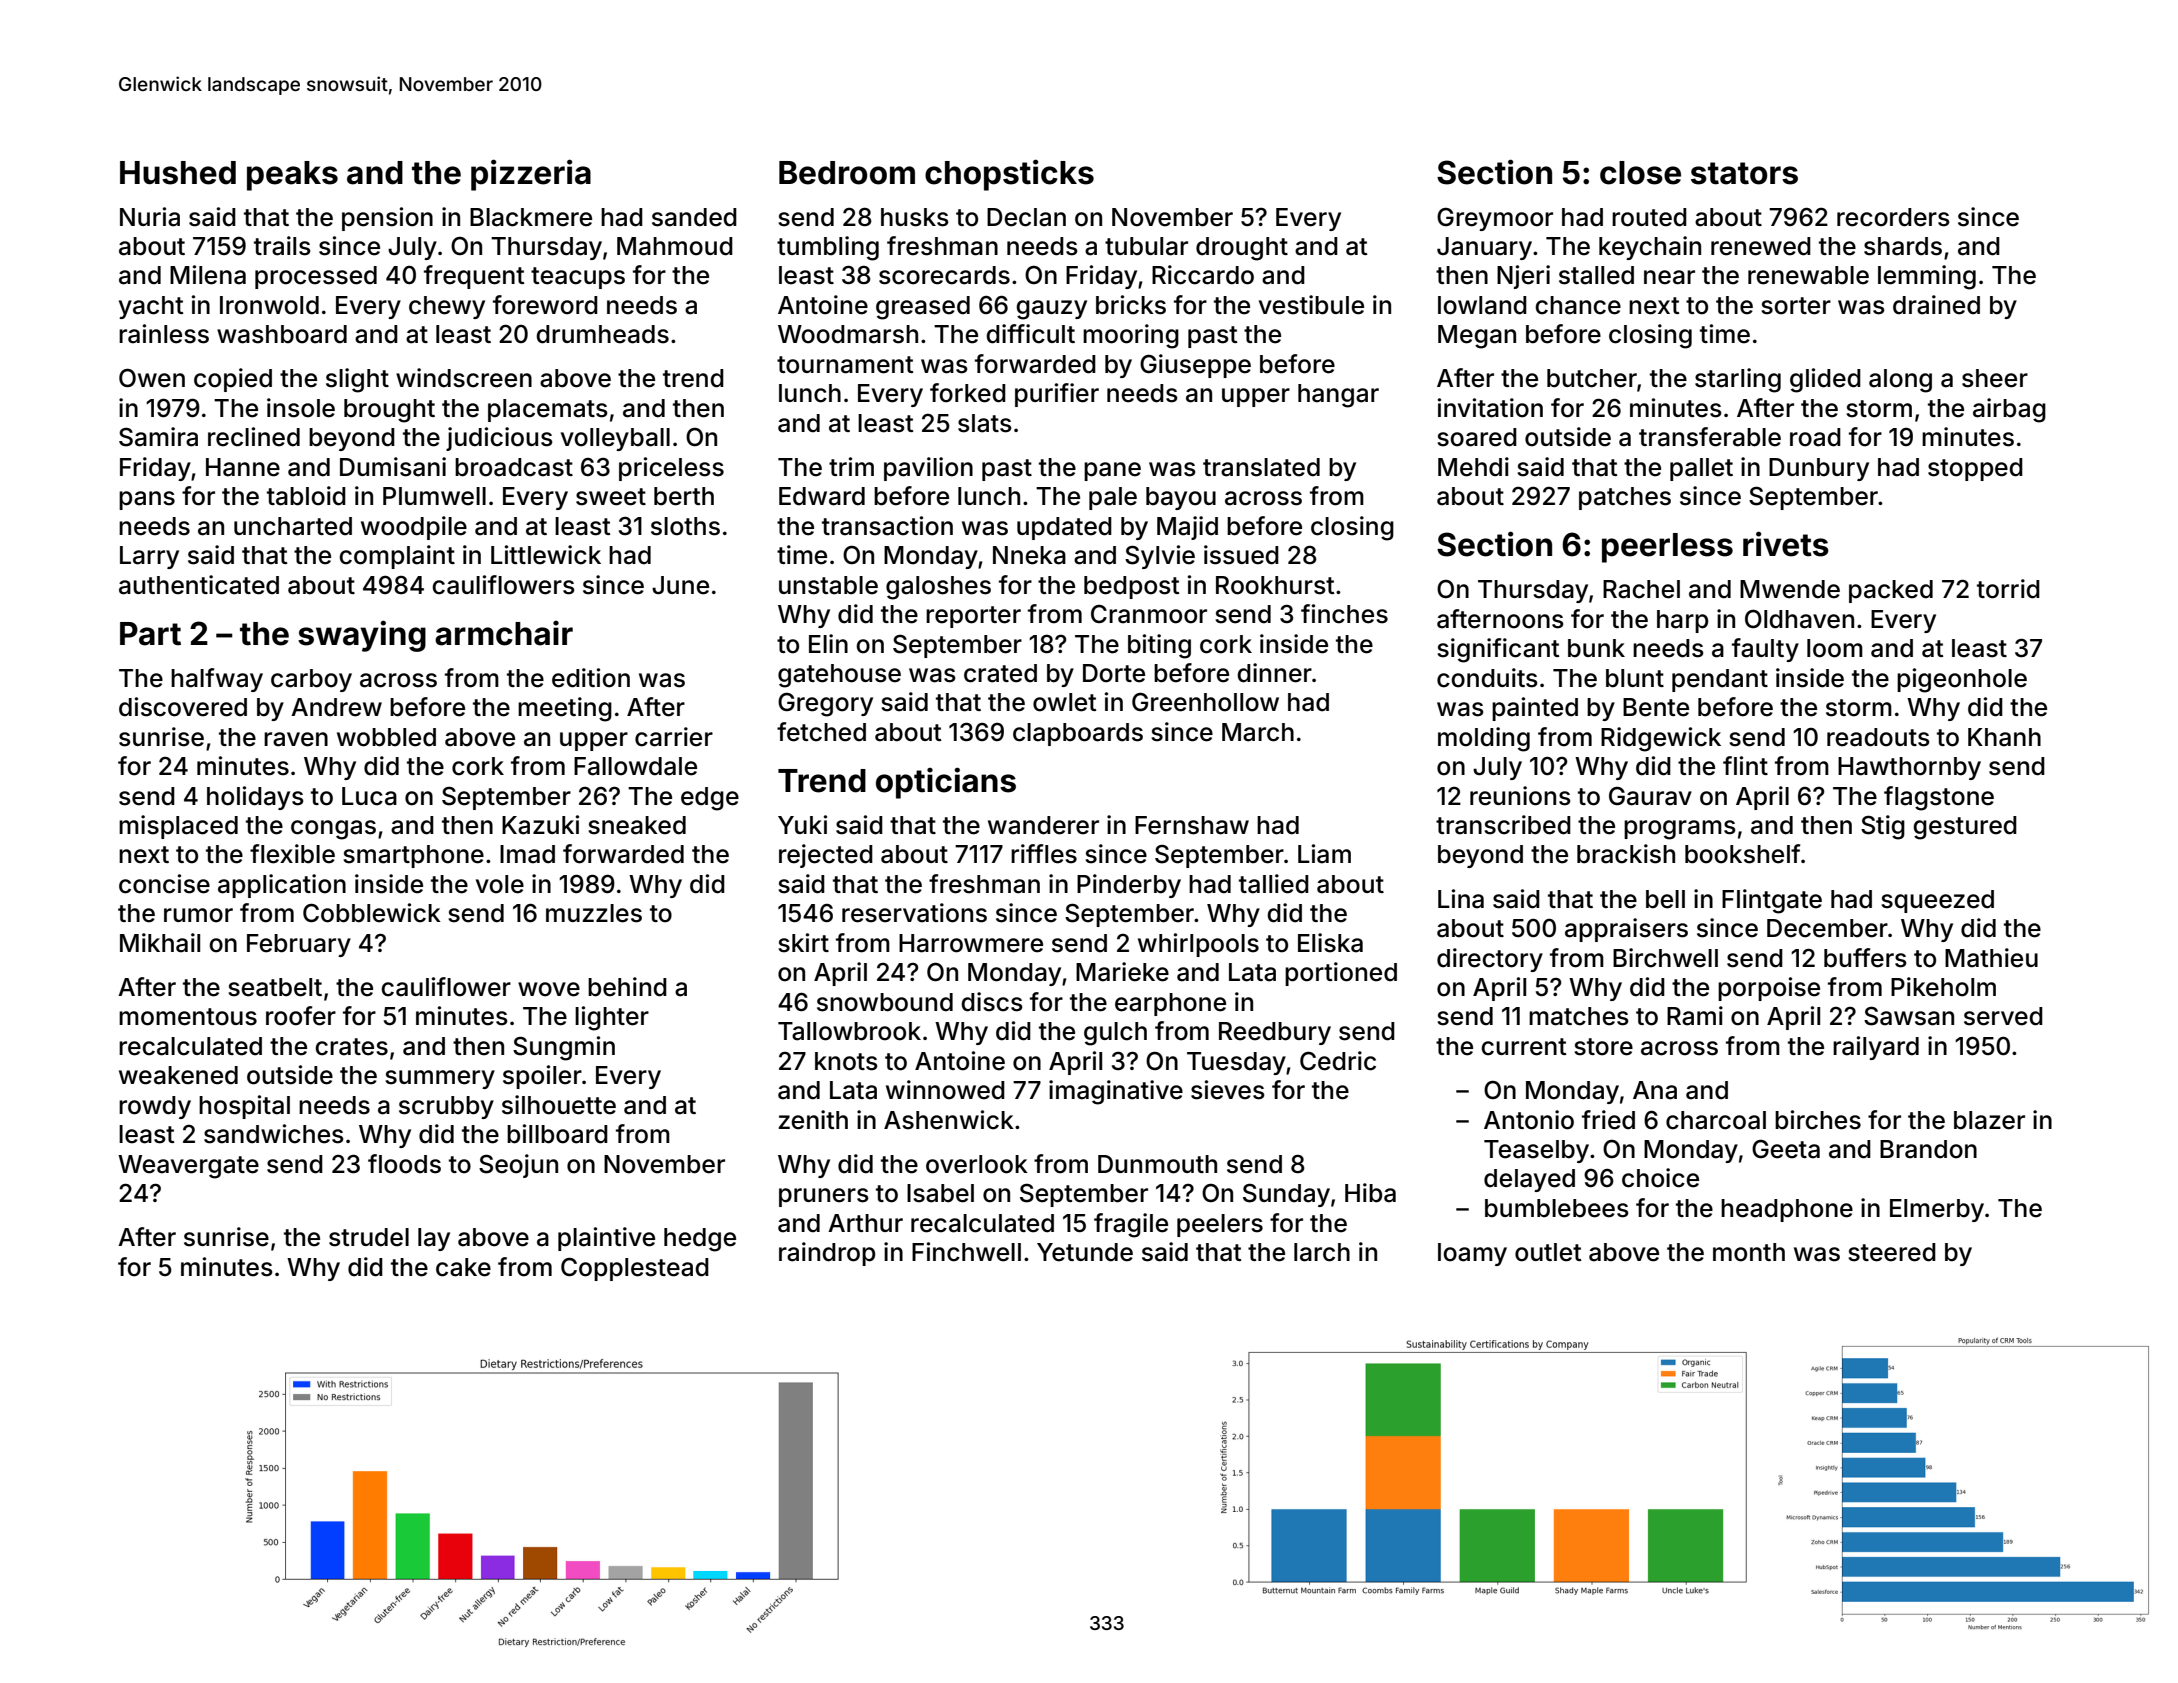  Describe the element at coordinates (827, 1254) in the screenshot. I see `raindrop` at that location.
